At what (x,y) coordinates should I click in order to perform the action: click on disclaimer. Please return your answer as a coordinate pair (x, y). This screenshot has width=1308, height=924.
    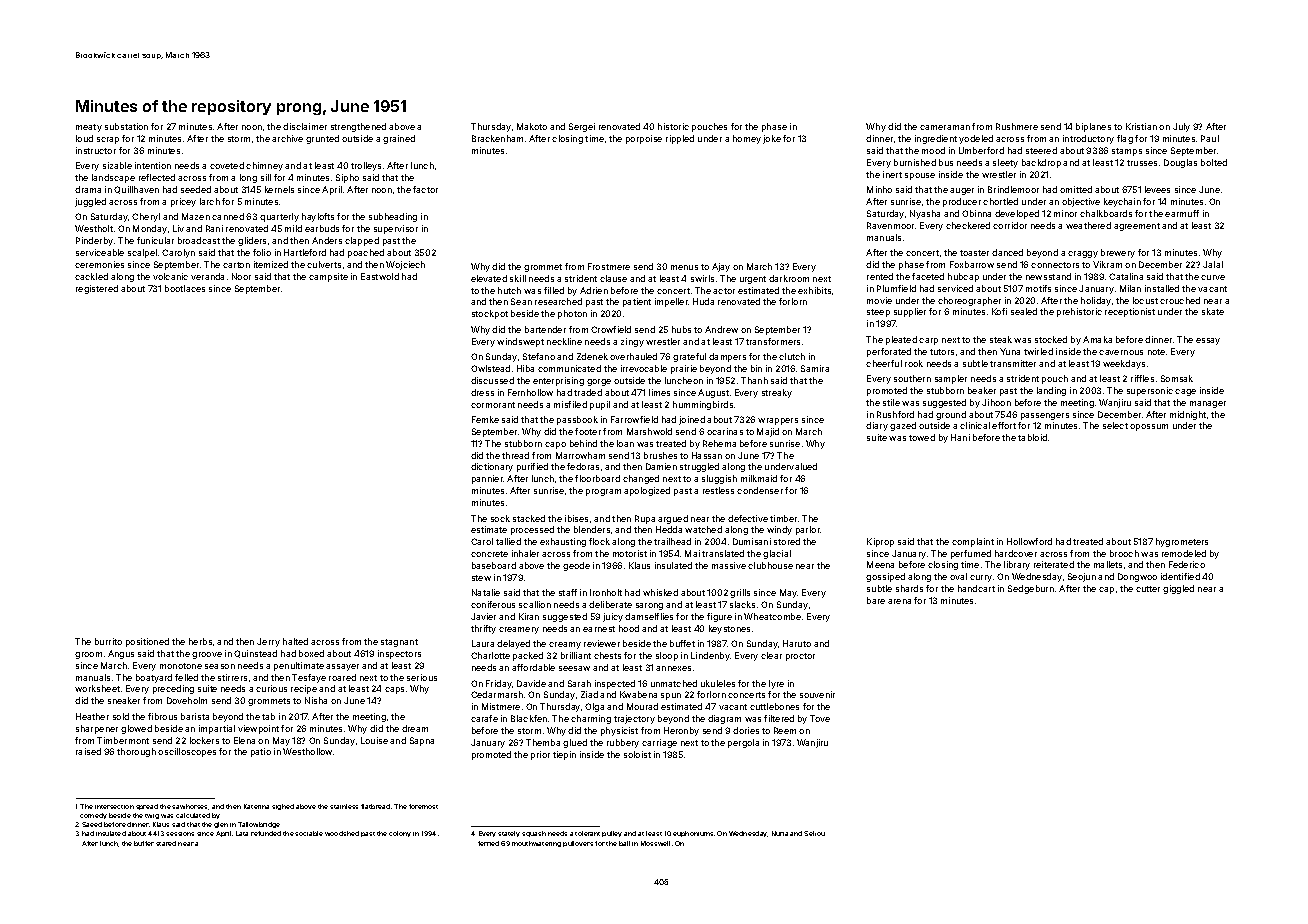
    Looking at the image, I should click on (305, 126).
